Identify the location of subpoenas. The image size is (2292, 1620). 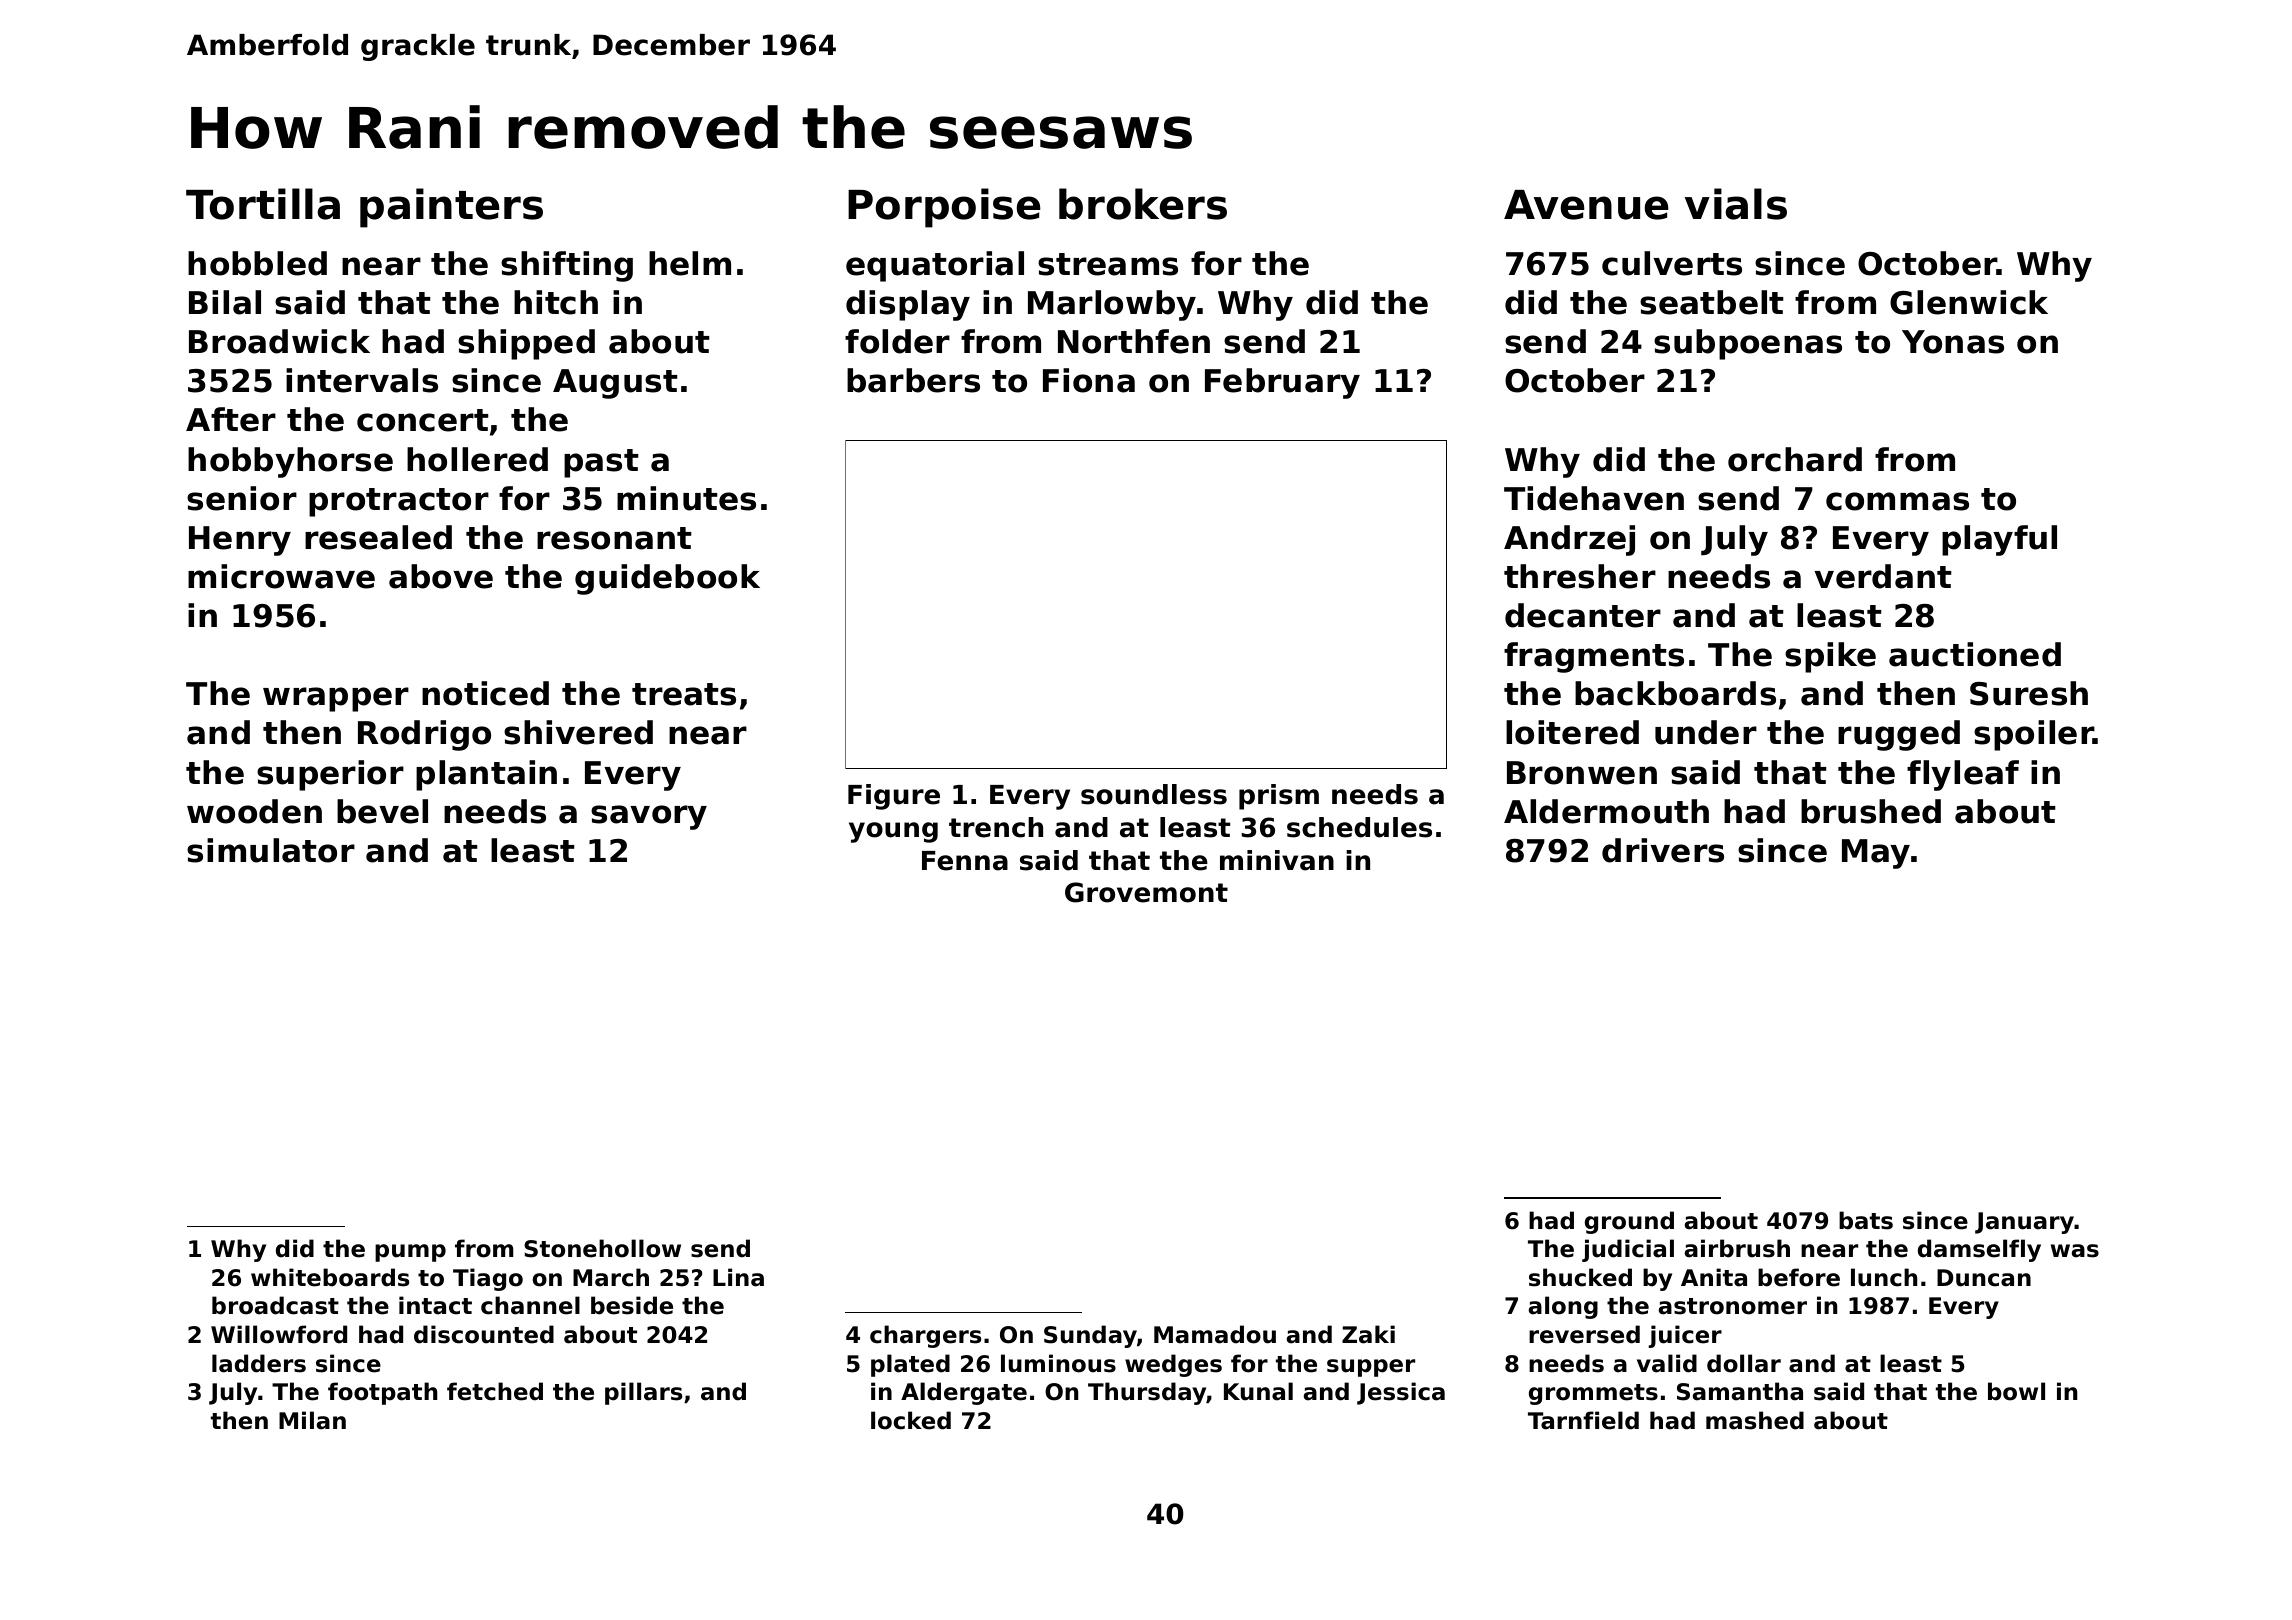
(1748, 344).
